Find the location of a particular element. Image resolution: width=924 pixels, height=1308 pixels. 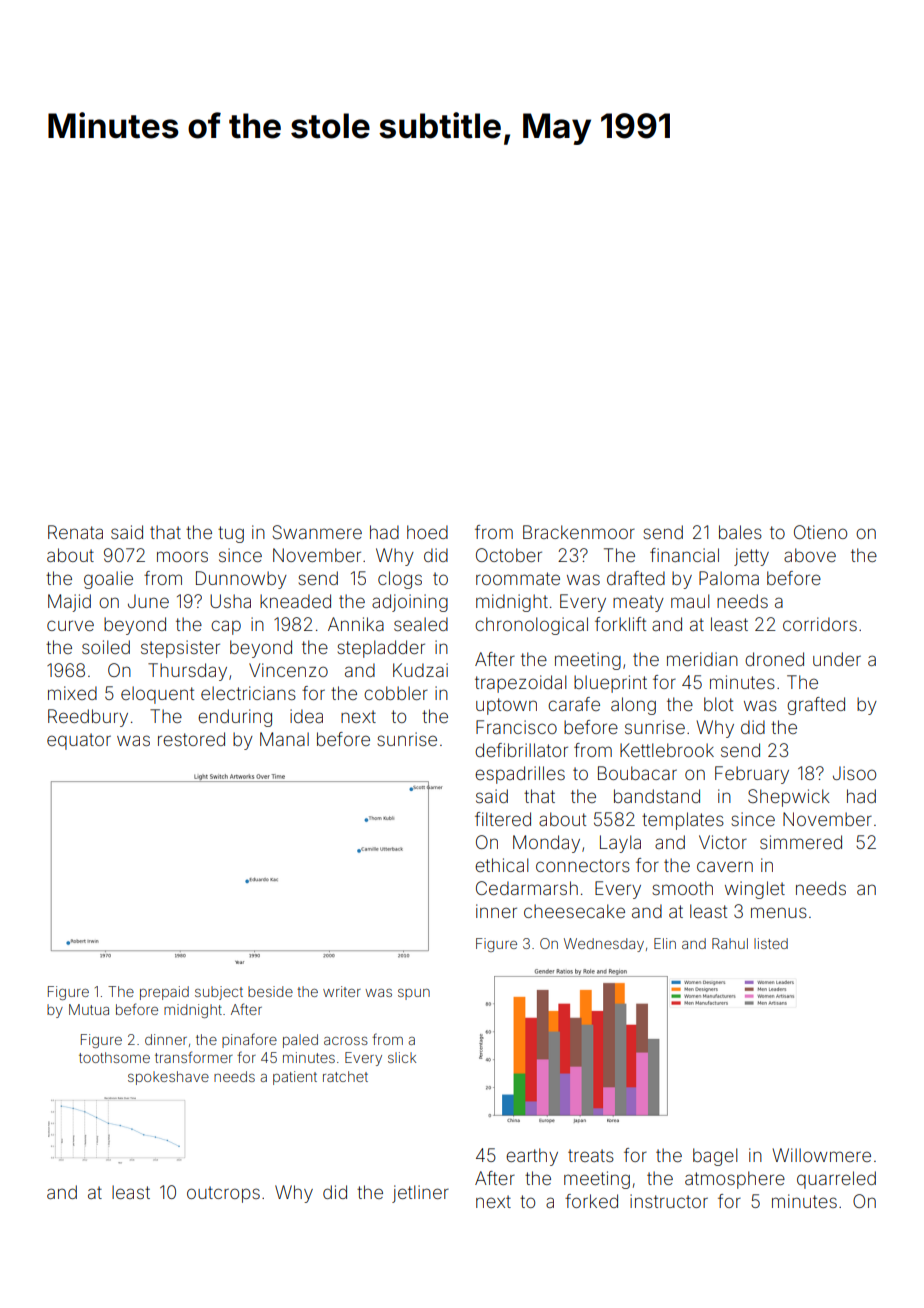

menus is located at coordinates (779, 912).
